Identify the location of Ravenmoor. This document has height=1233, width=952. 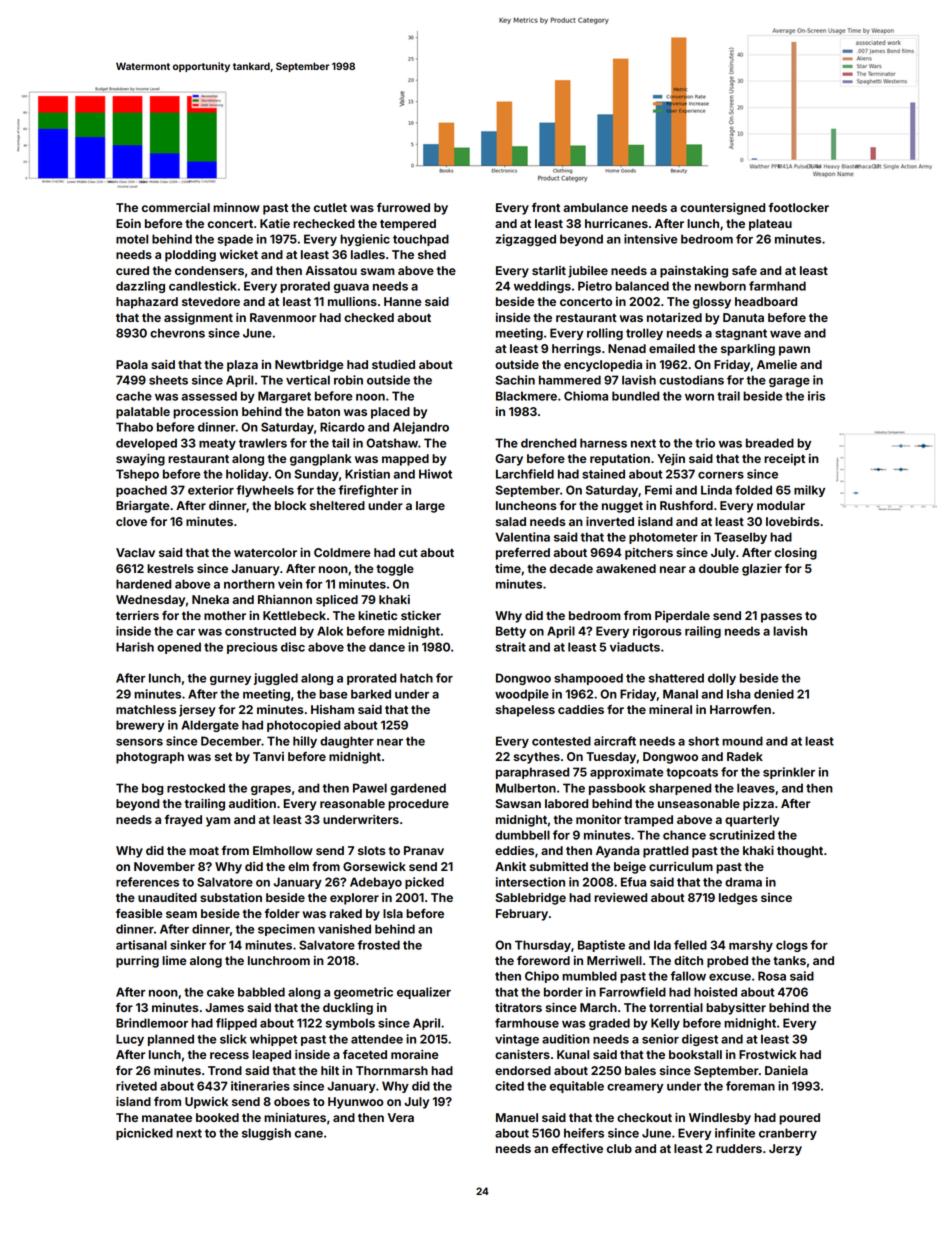
(283, 317).
